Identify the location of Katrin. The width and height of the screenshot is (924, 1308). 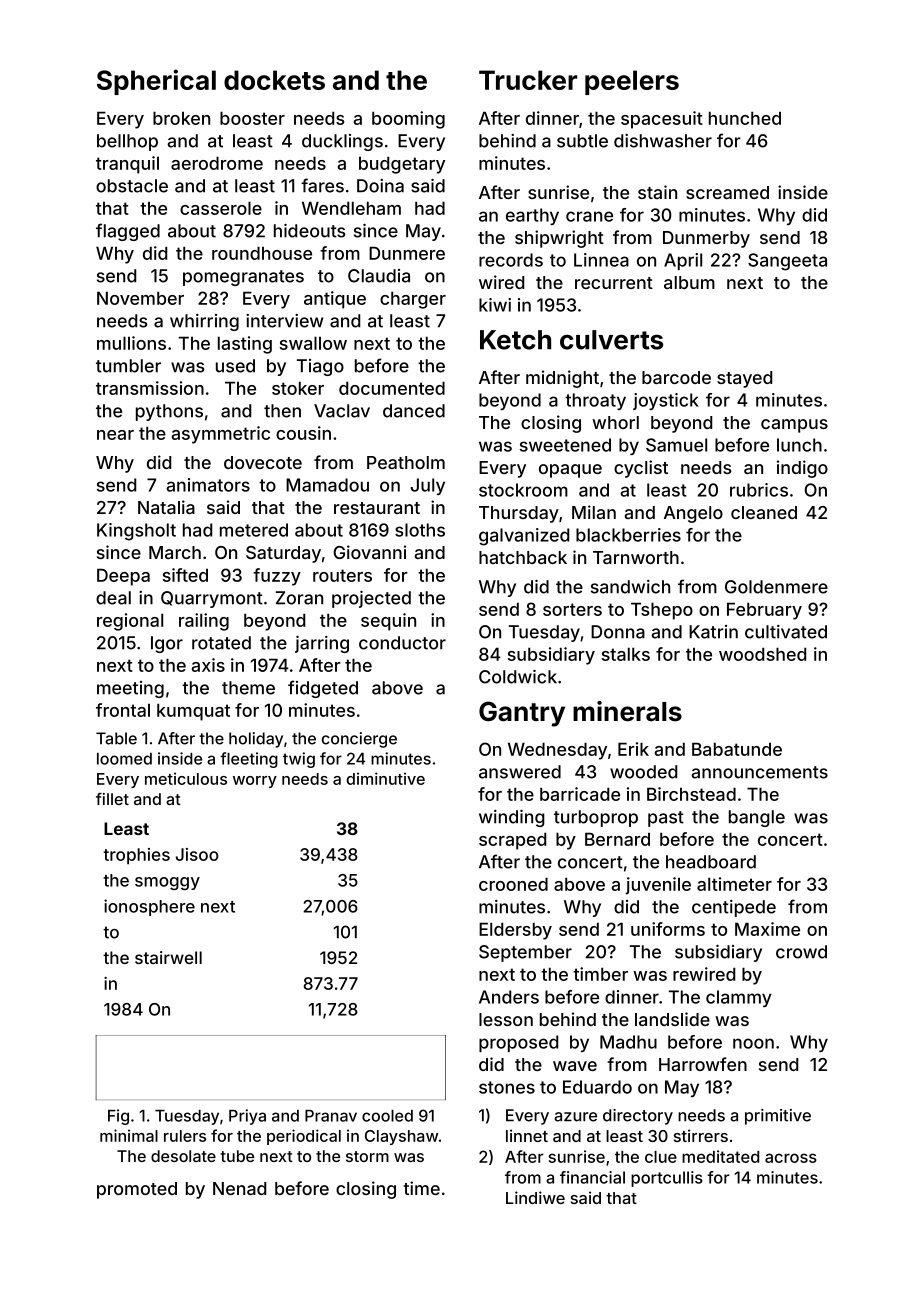
(713, 632).
